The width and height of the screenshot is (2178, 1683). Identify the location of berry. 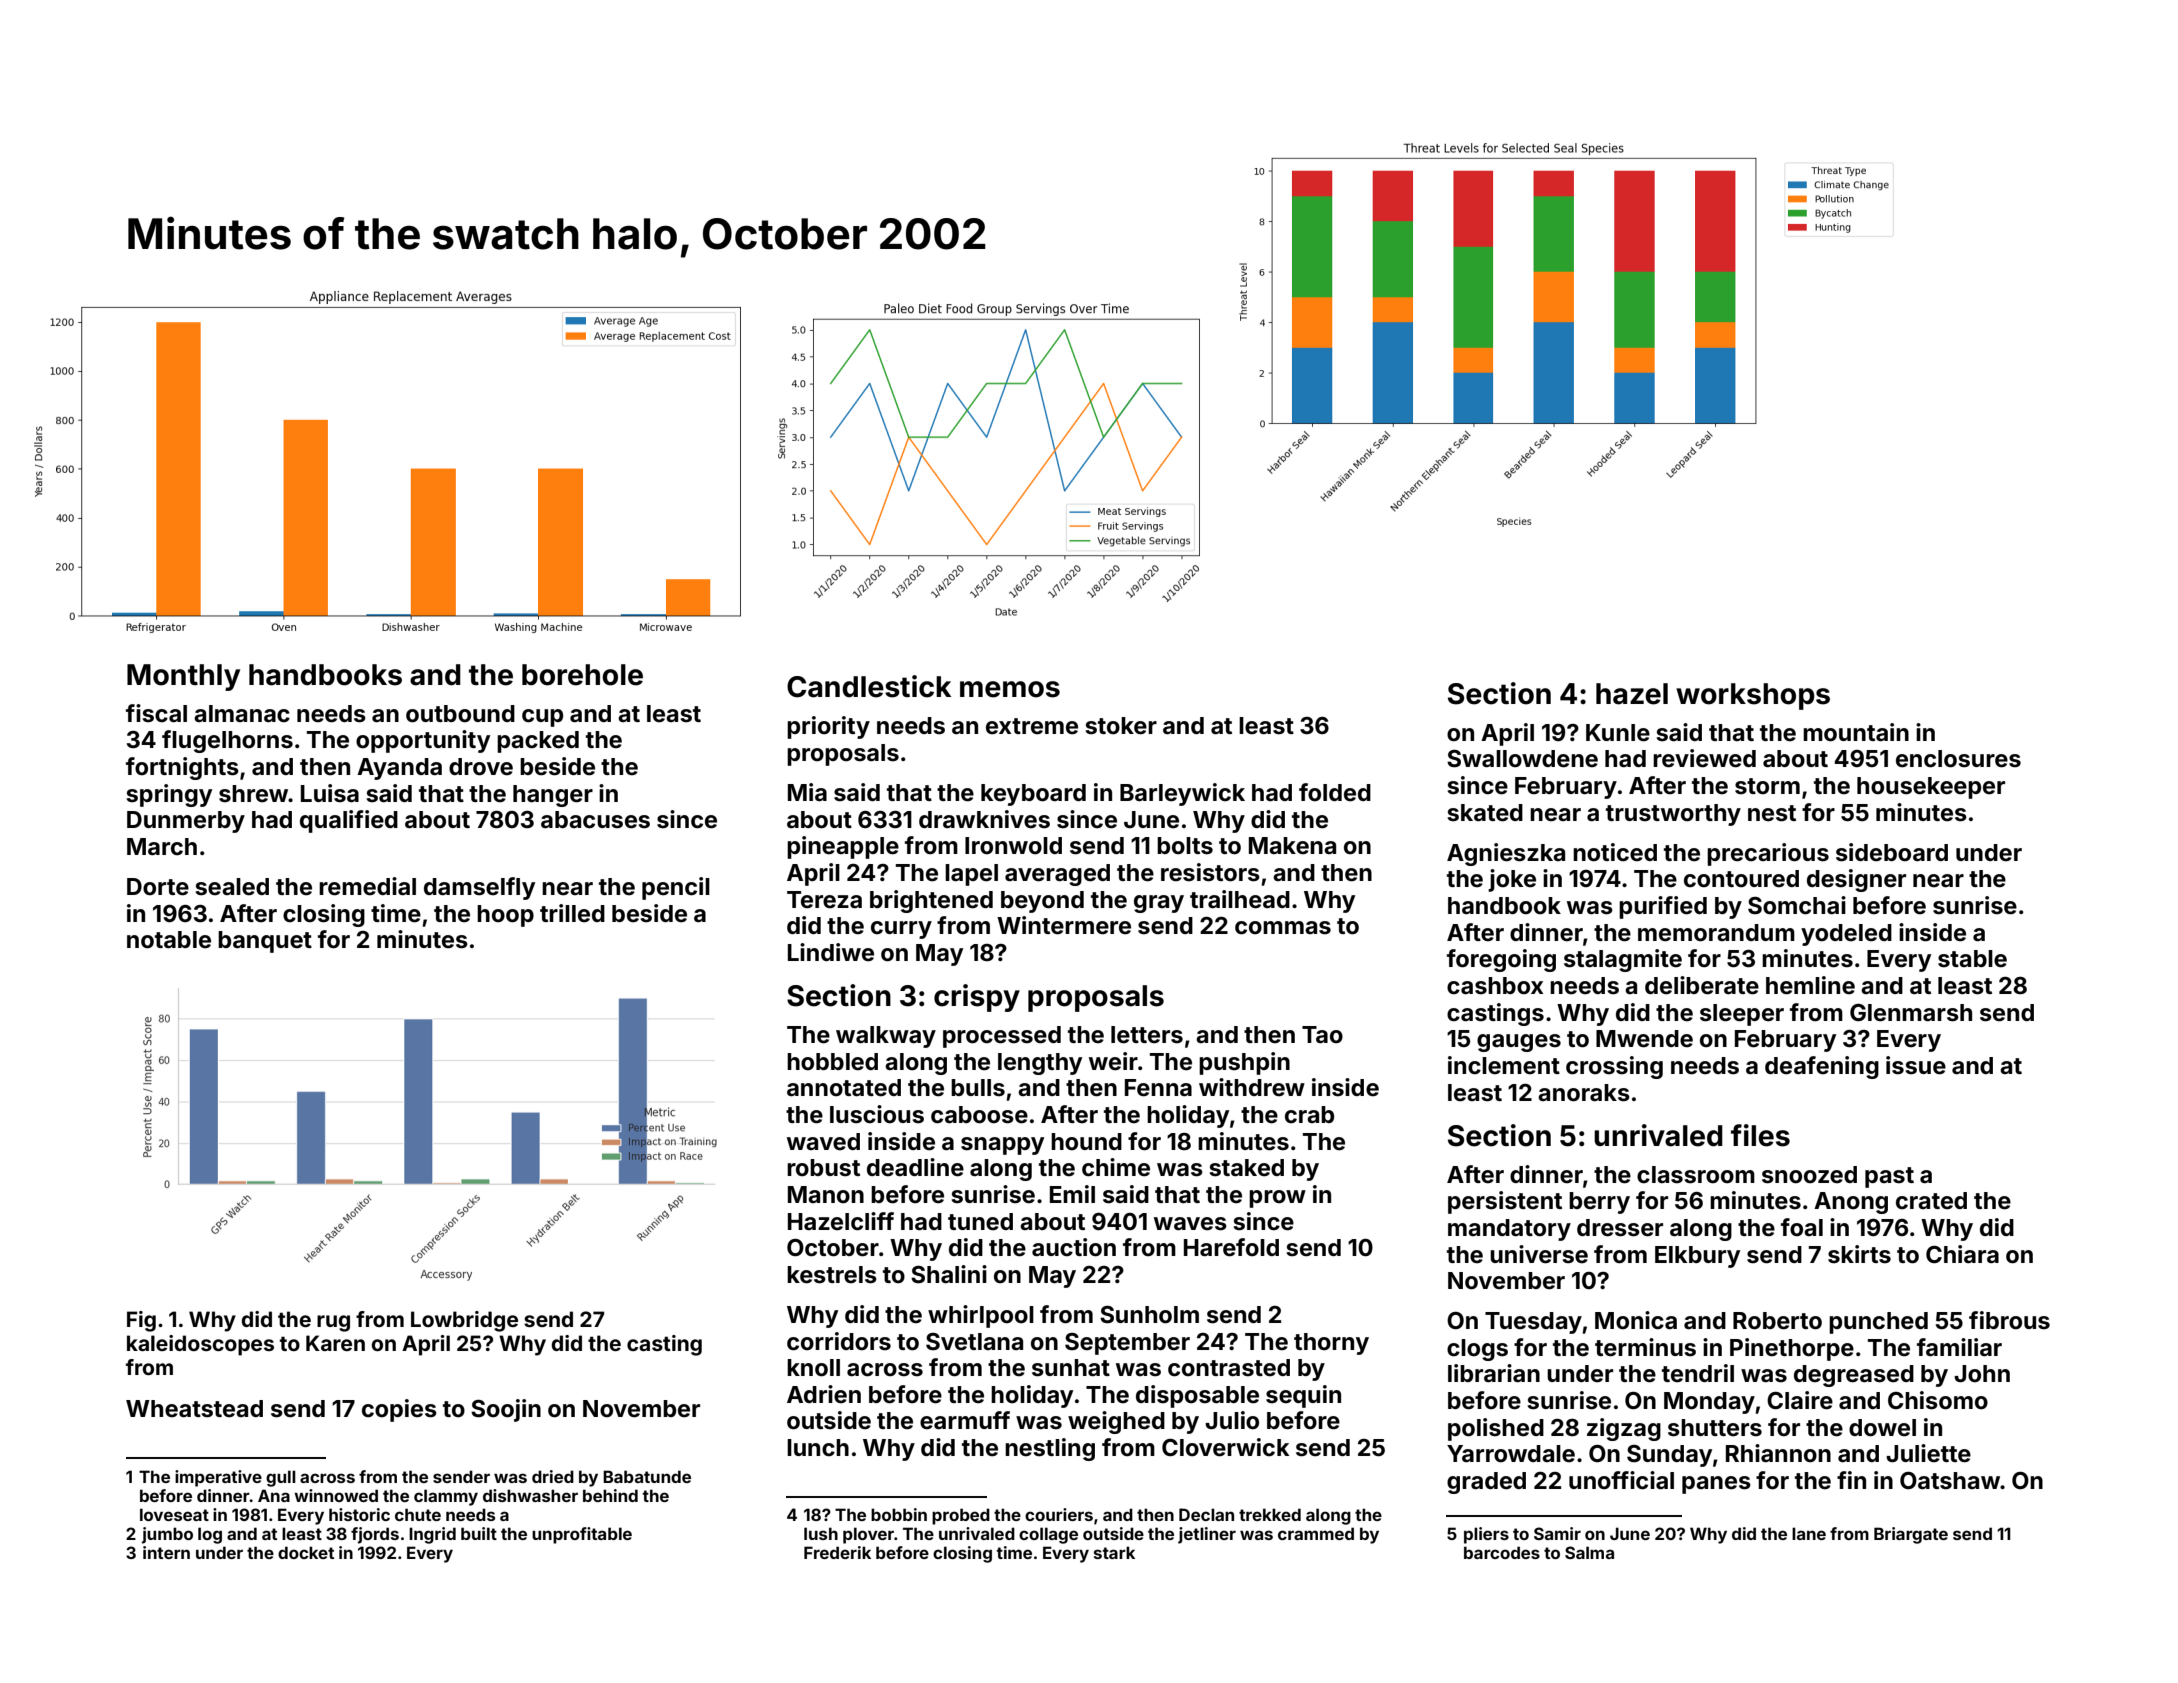
(1599, 1203).
